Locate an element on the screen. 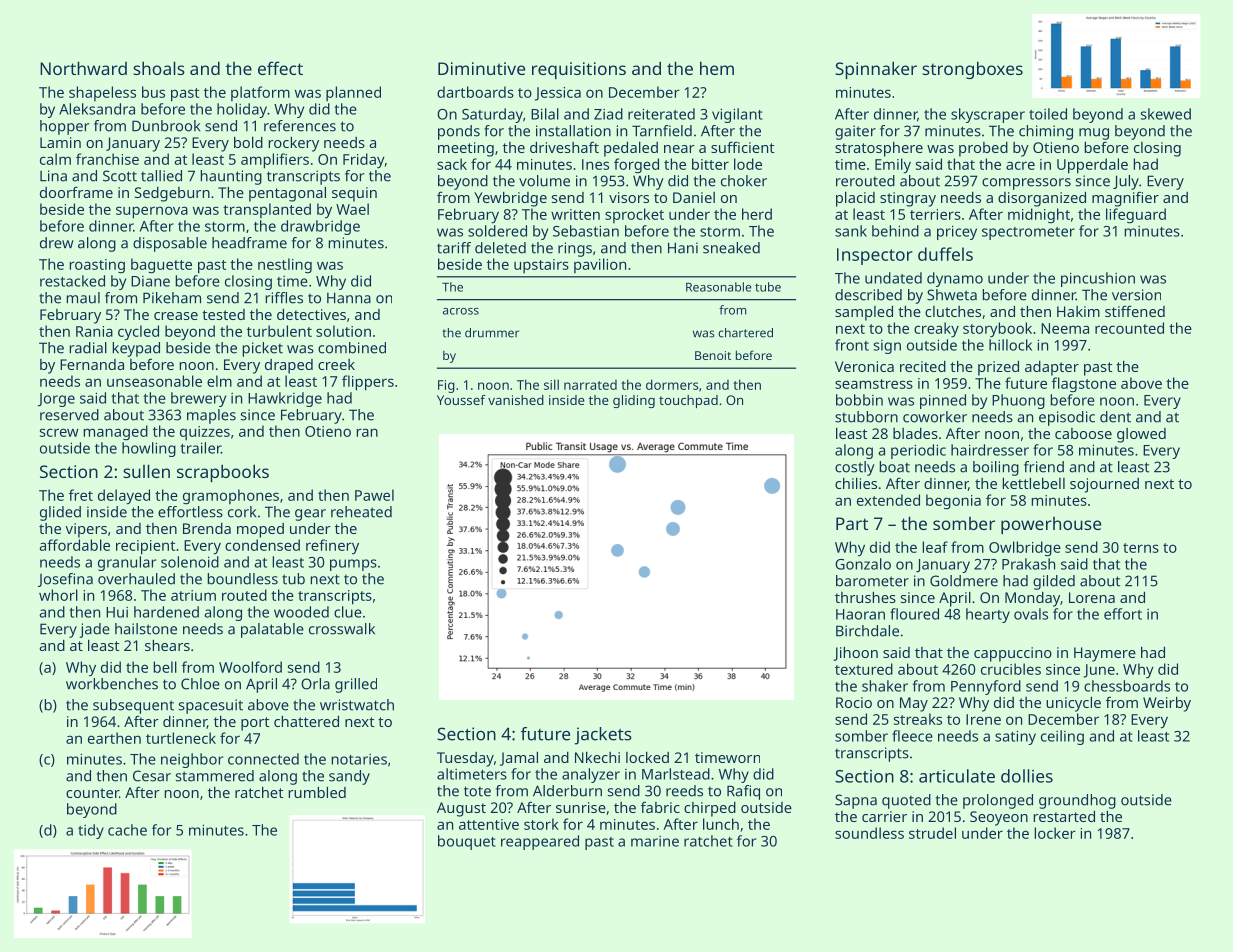  glowed is located at coordinates (1141, 435).
